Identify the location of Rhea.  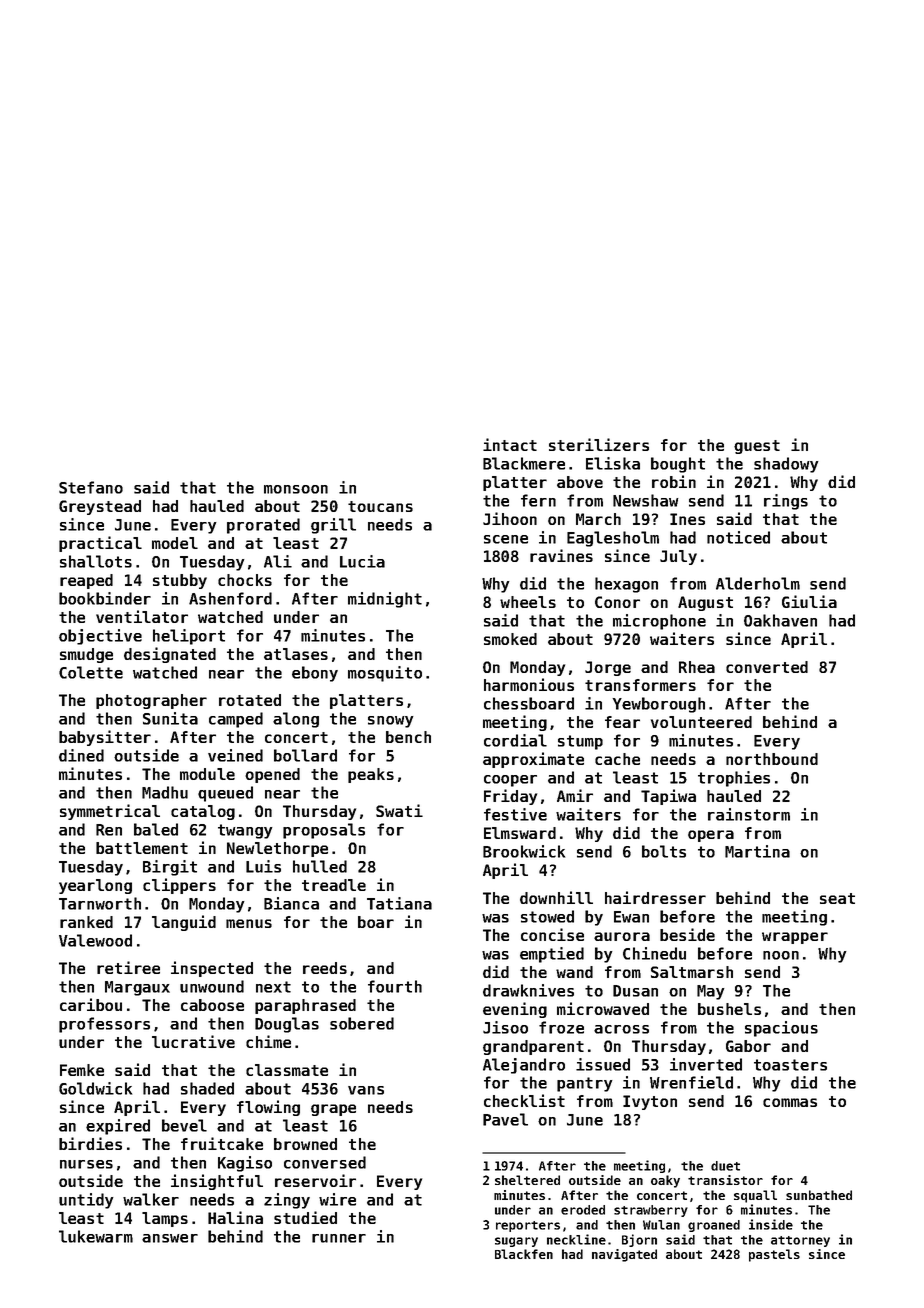
(697, 667).
